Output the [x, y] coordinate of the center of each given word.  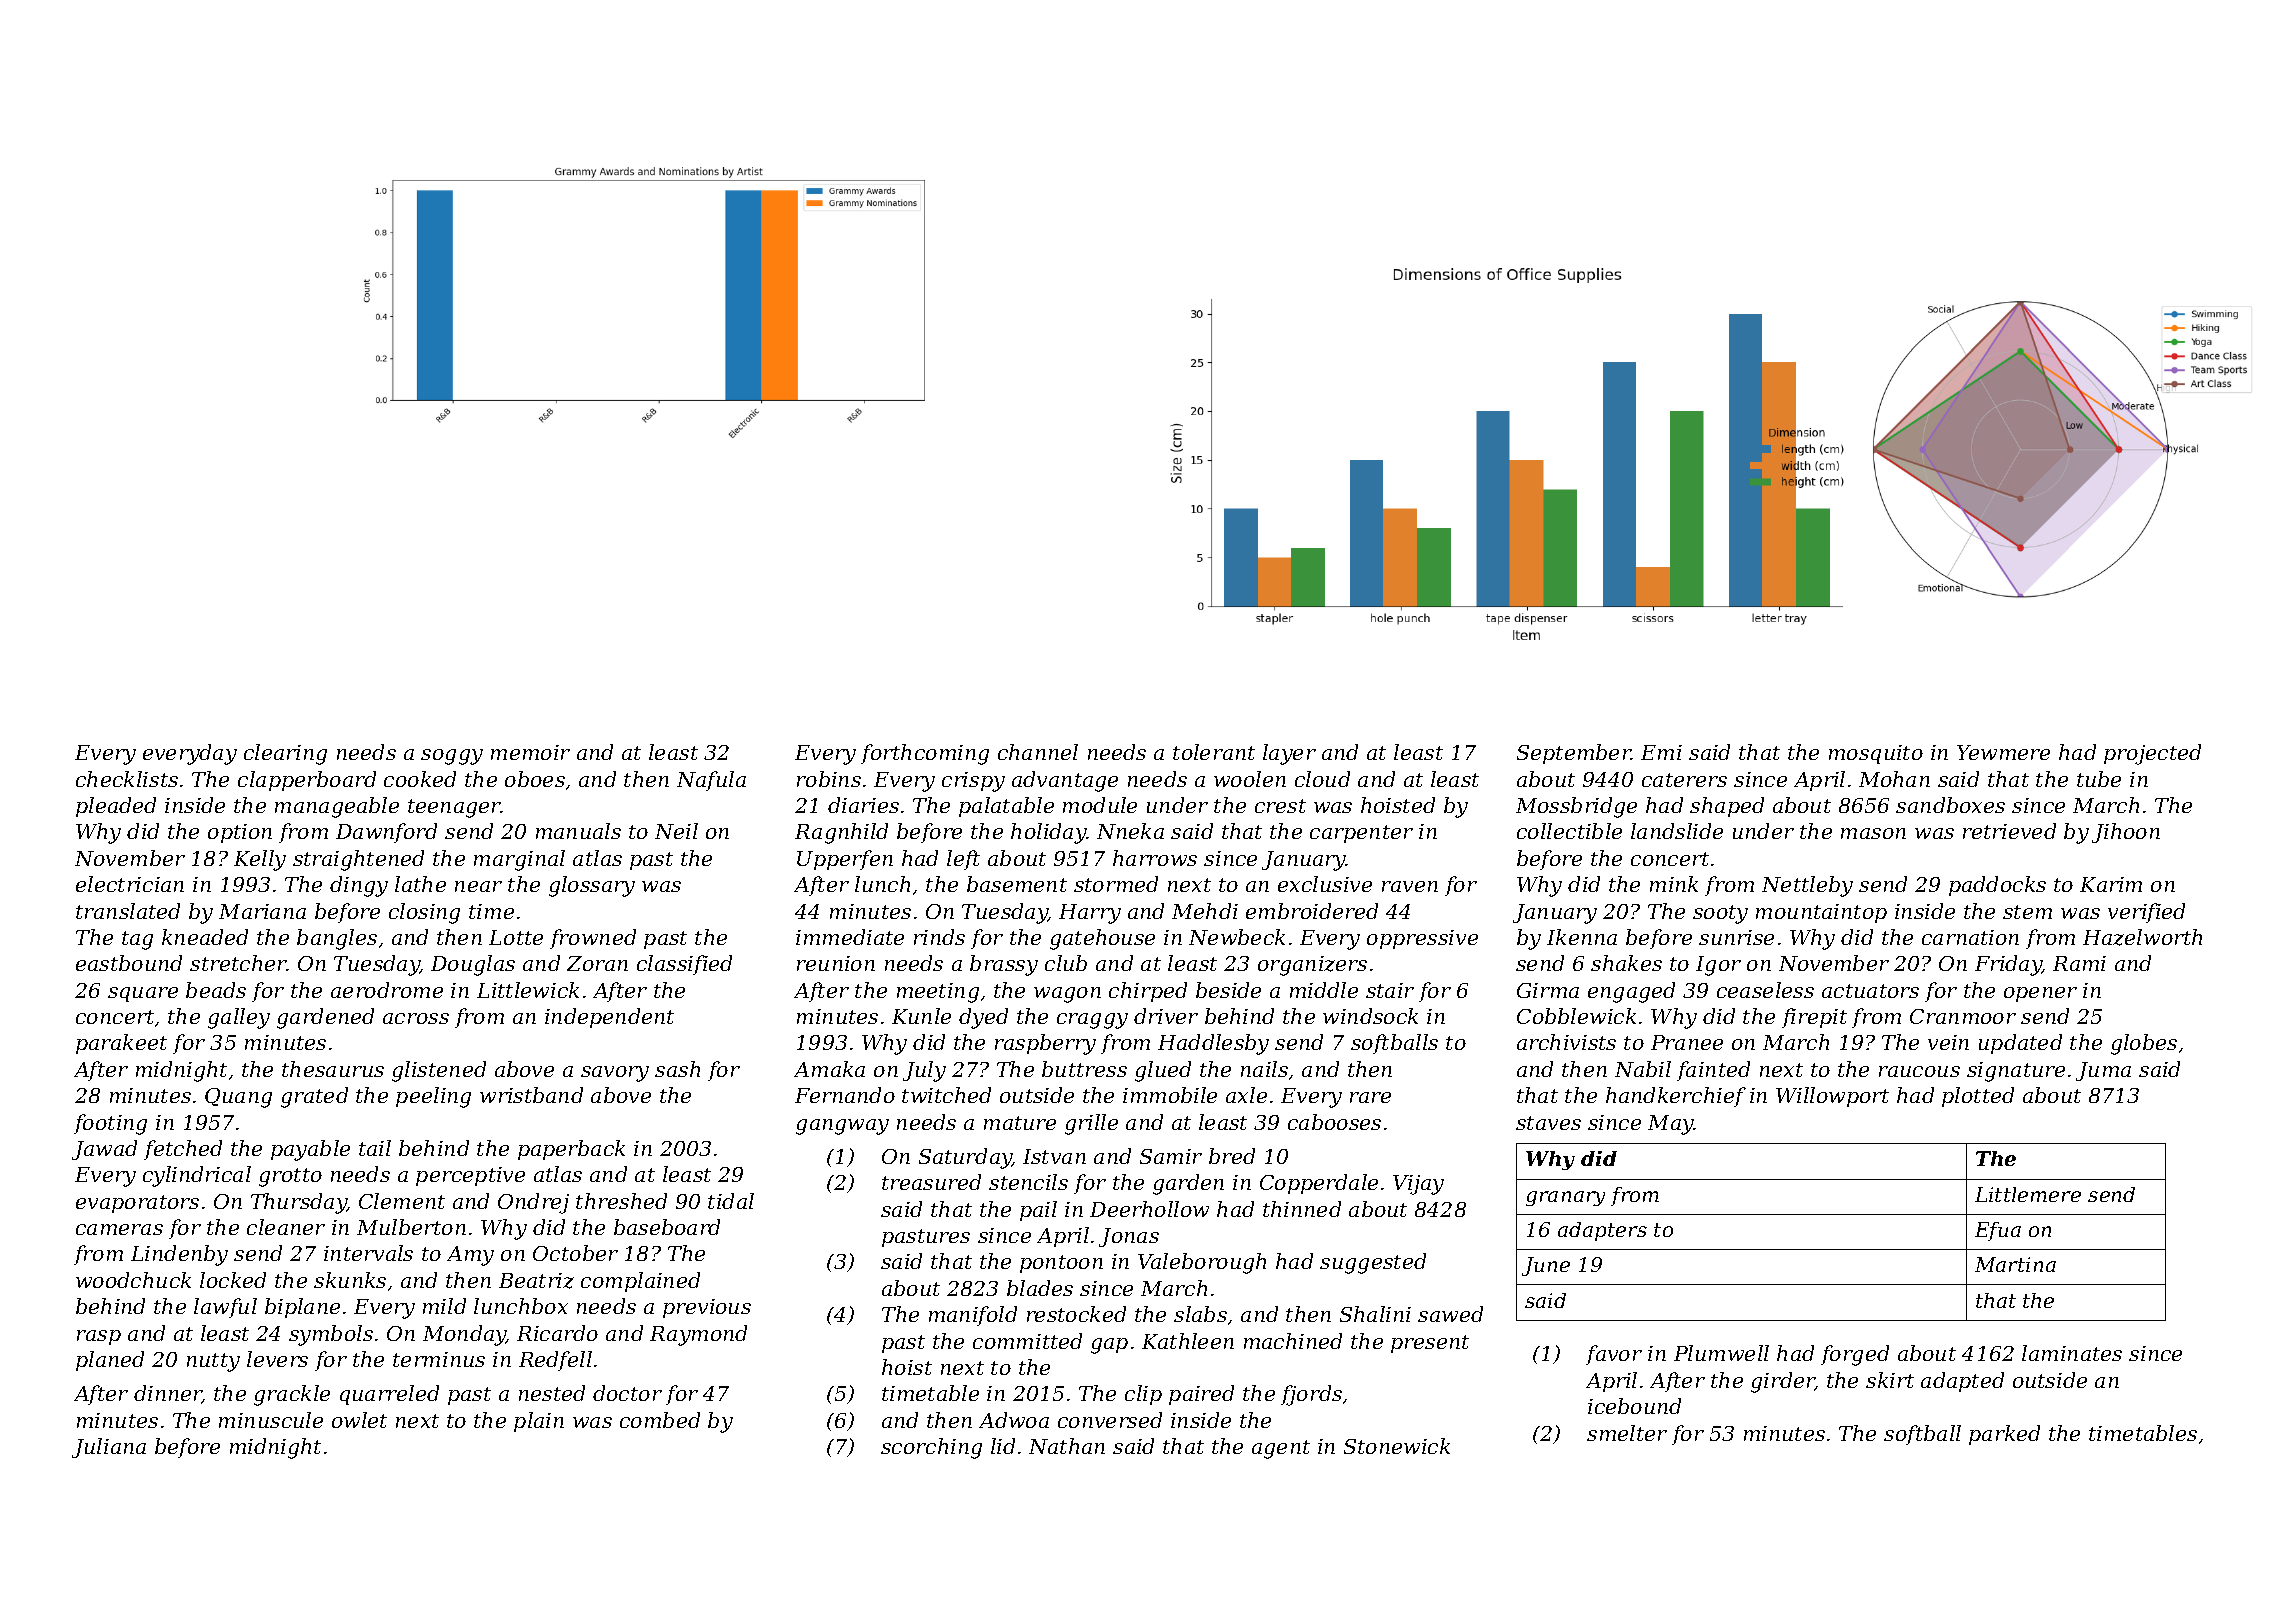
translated [128, 911]
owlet [359, 1420]
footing [110, 1124]
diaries [863, 805]
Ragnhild [841, 833]
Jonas [1129, 1237]
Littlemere [2028, 1194]
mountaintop [1821, 913]
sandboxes [1950, 805]
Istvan [1054, 1156]
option [240, 833]
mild [444, 1306]
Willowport [1832, 1097]
